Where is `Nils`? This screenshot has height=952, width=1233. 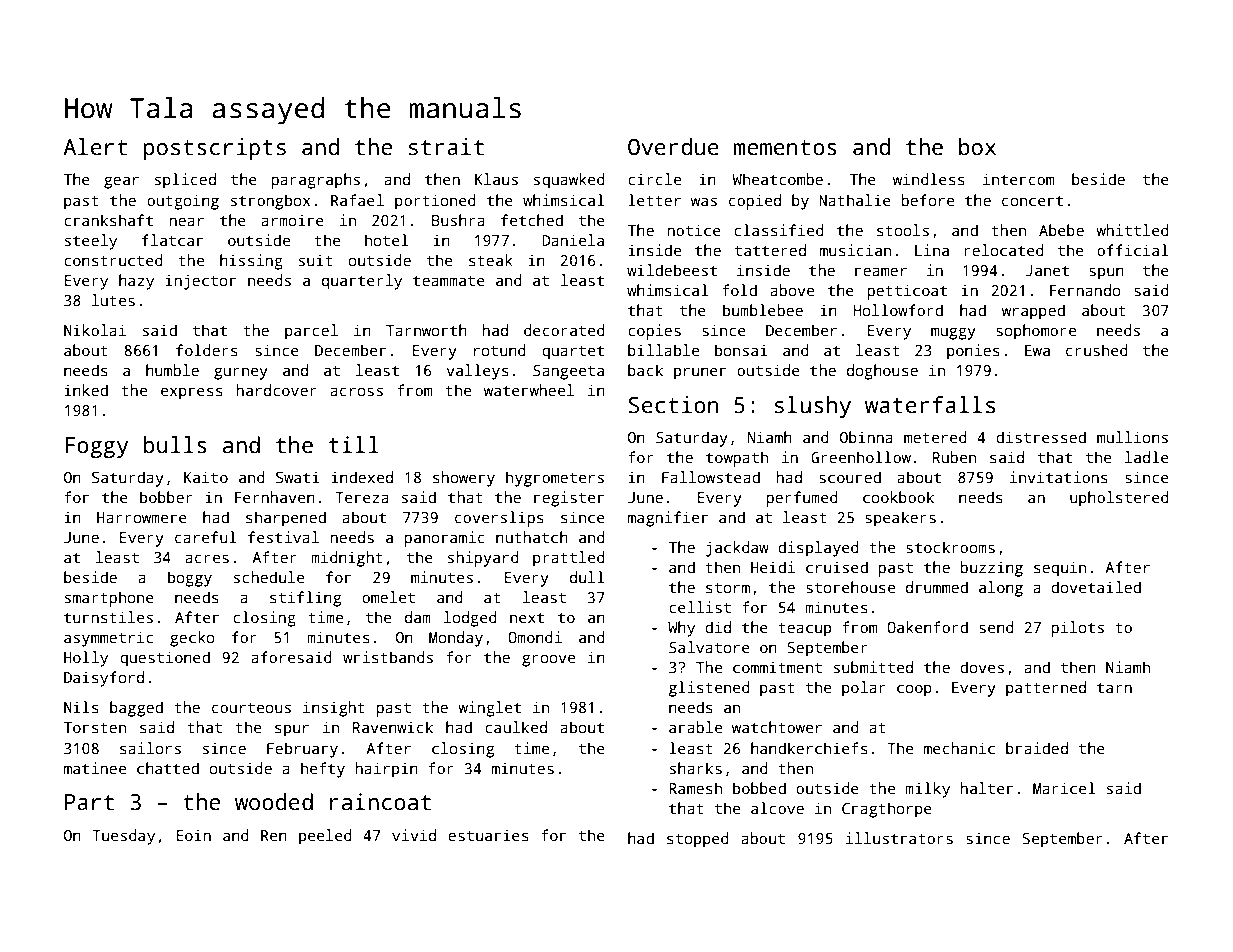 Nils is located at coordinates (81, 707).
